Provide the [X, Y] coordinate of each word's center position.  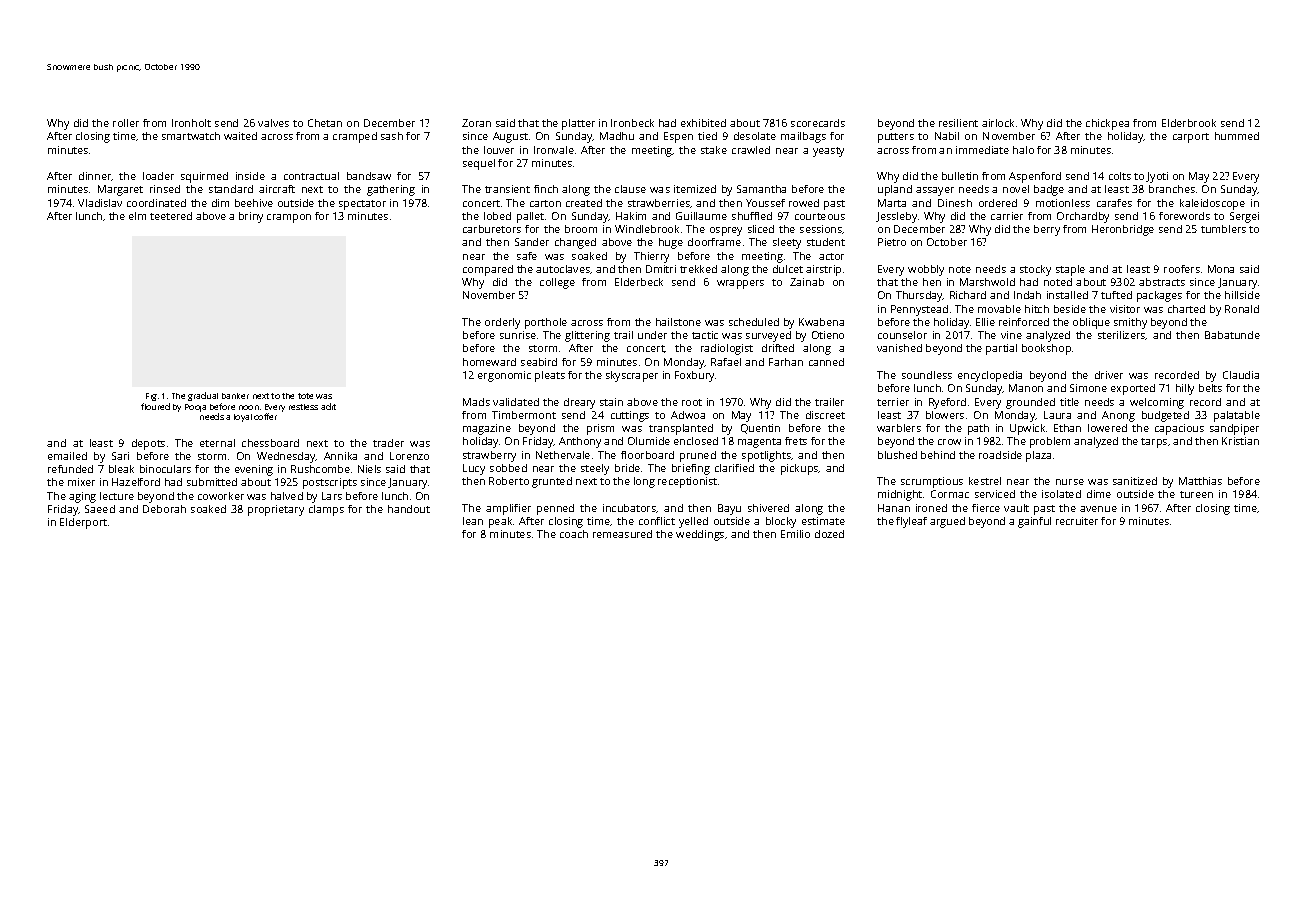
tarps [1154, 443]
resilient [958, 123]
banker [235, 396]
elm [137, 216]
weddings [700, 535]
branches [1172, 189]
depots [148, 444]
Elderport [83, 523]
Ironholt [191, 123]
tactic [705, 335]
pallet [530, 217]
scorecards [818, 123]
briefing [691, 469]
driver [1109, 375]
